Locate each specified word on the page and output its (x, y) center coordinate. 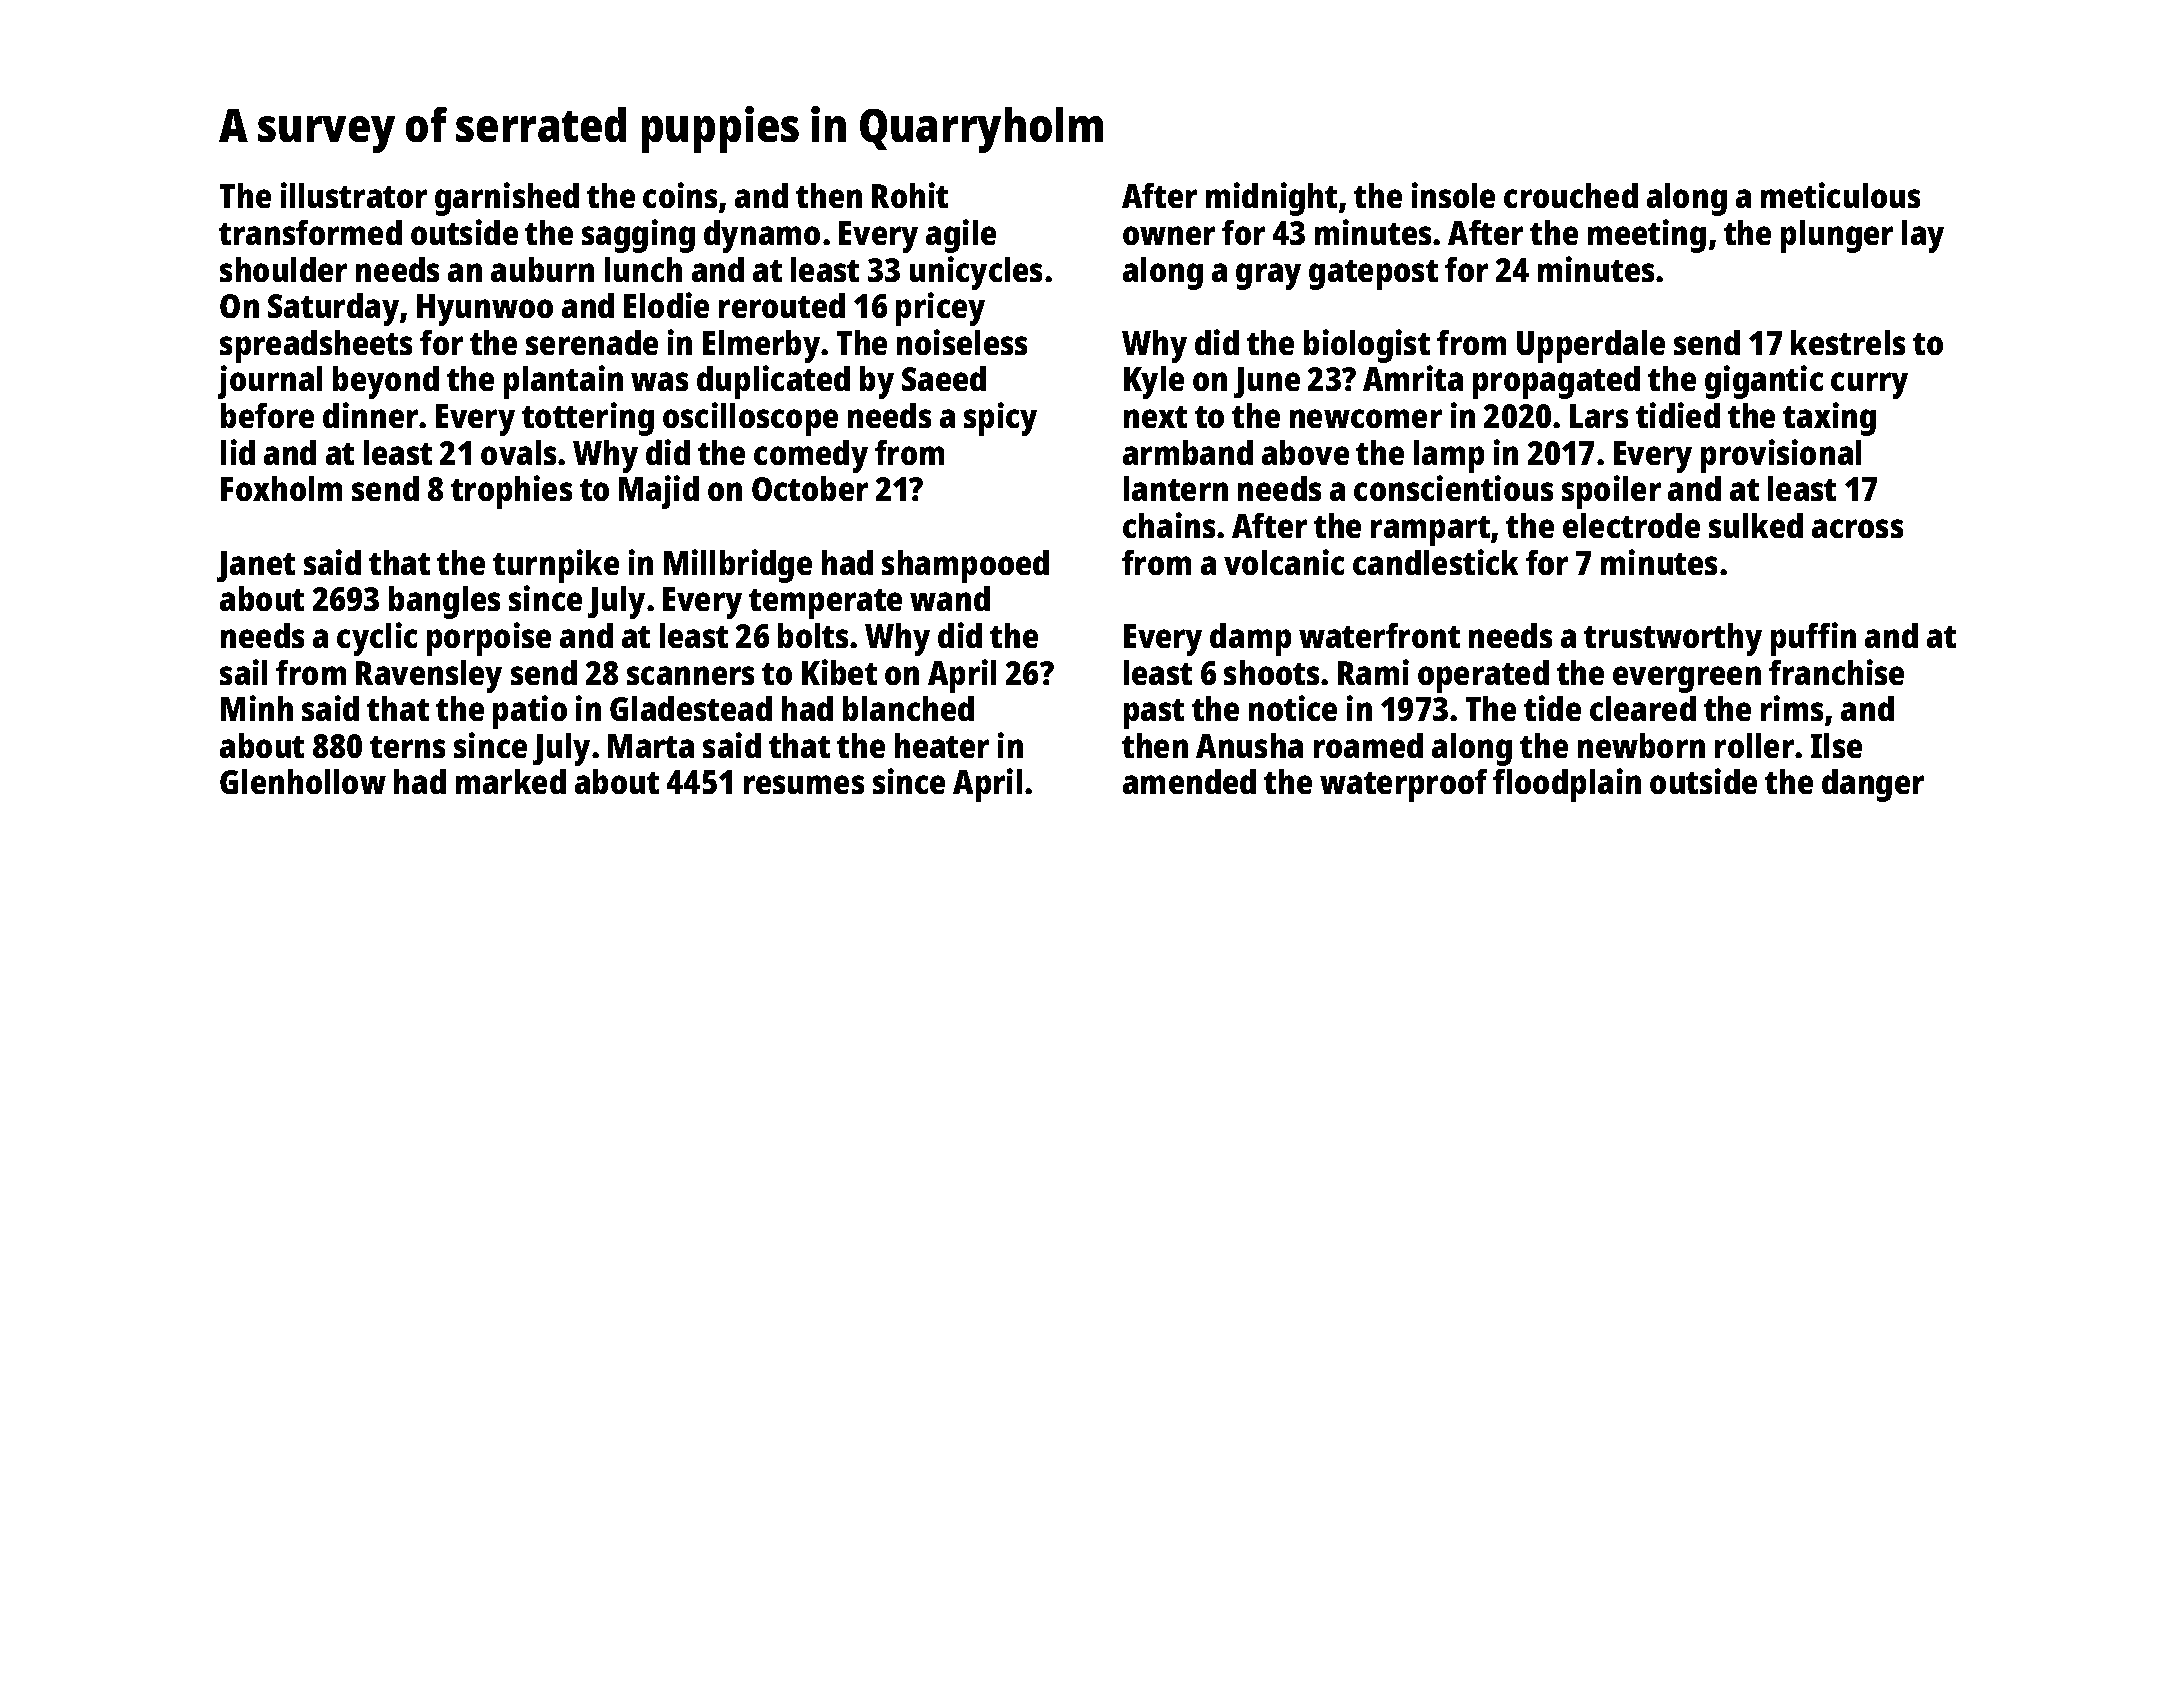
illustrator (354, 195)
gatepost (1373, 275)
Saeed (944, 378)
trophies (511, 492)
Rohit (910, 195)
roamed (1368, 745)
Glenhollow (303, 781)
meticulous (1840, 195)
